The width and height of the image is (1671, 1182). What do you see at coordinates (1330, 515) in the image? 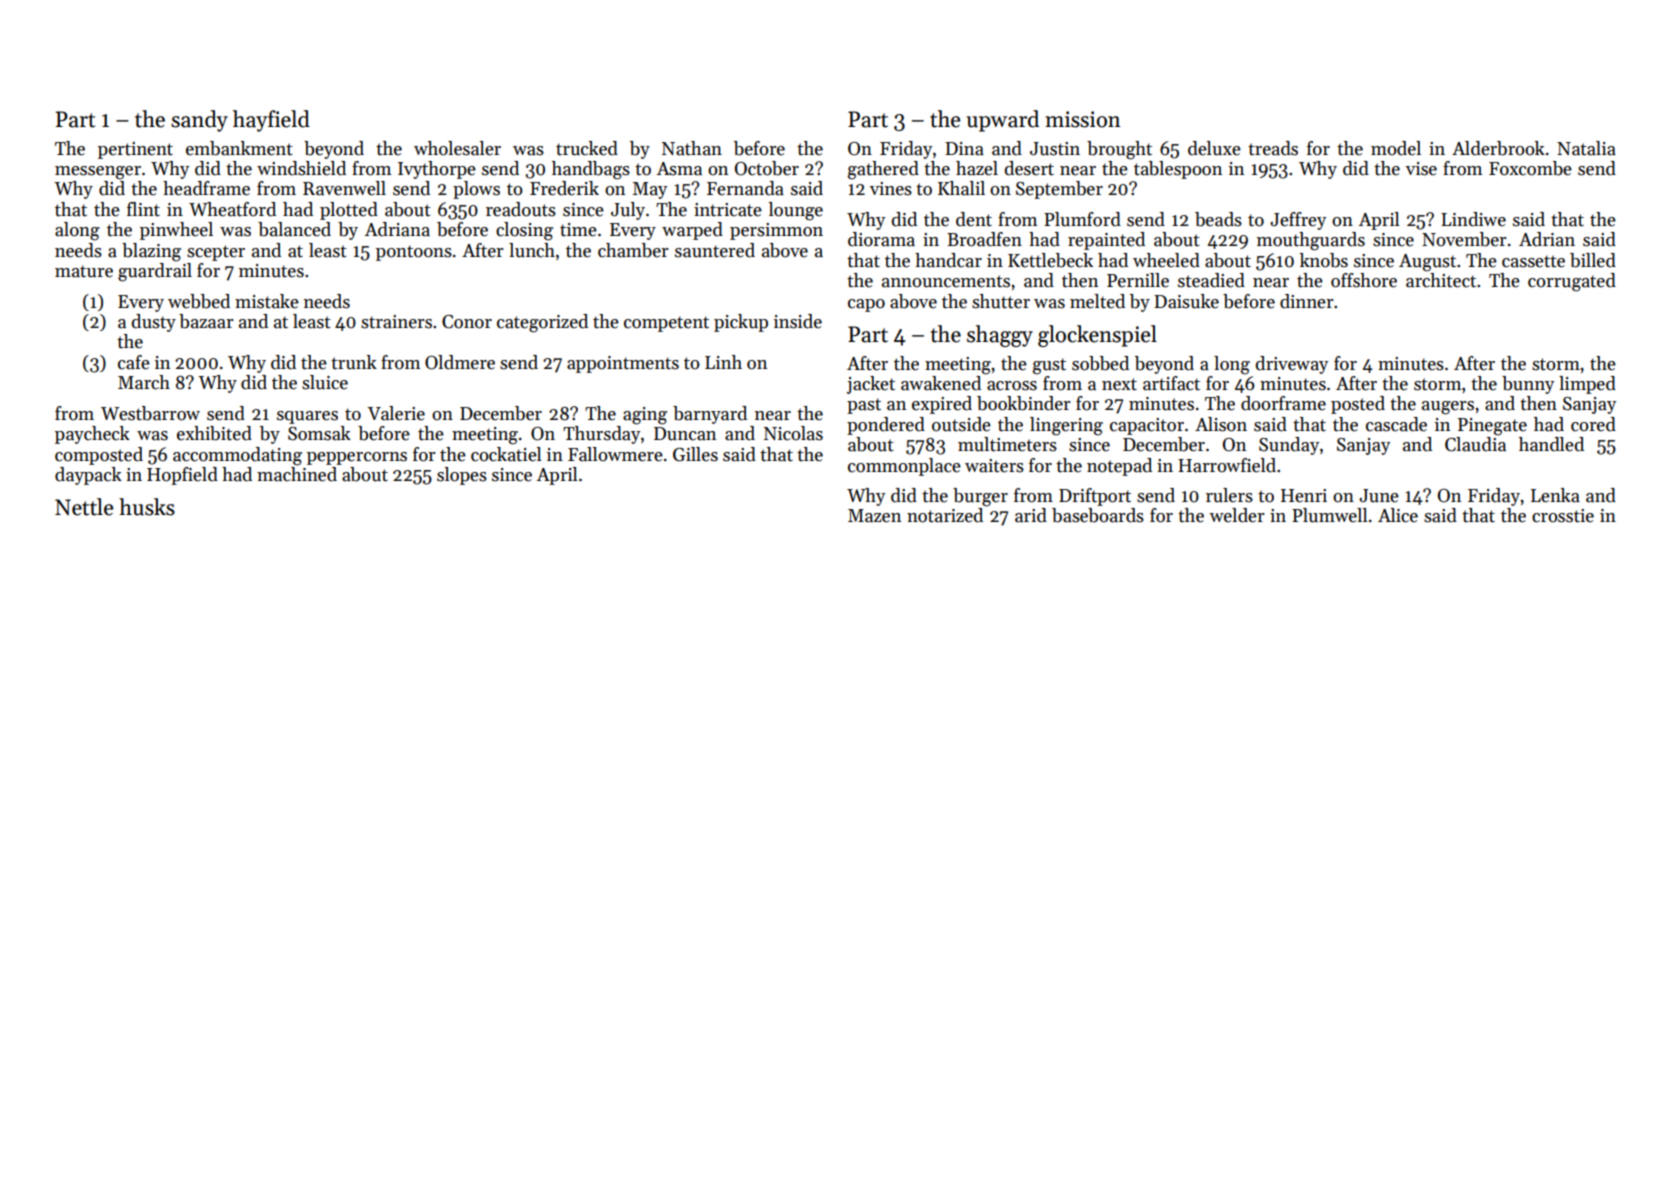
I see `Plumwell` at bounding box center [1330, 515].
